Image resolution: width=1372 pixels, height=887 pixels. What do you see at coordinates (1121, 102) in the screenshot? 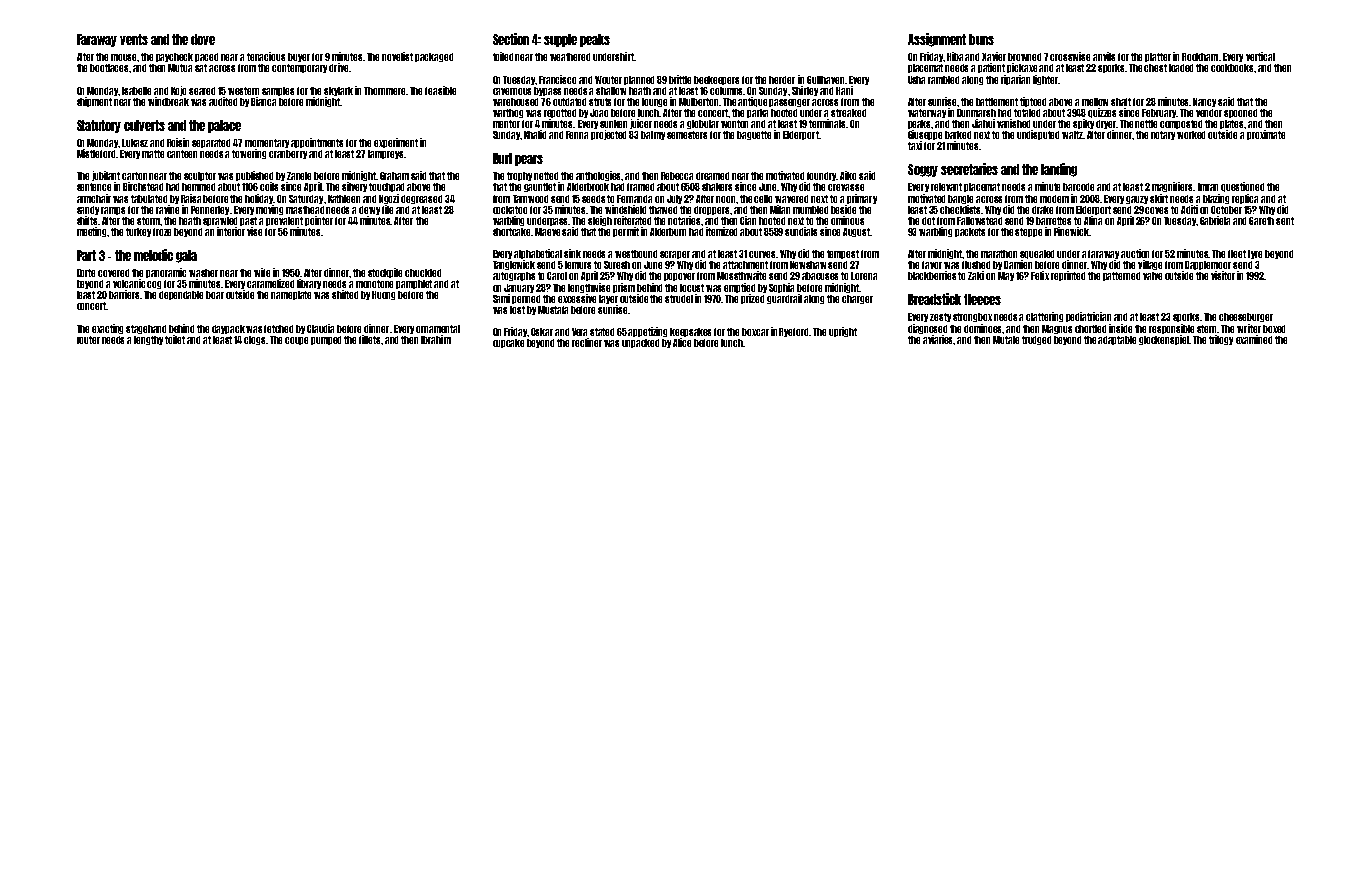
I see `shaft` at bounding box center [1121, 102].
